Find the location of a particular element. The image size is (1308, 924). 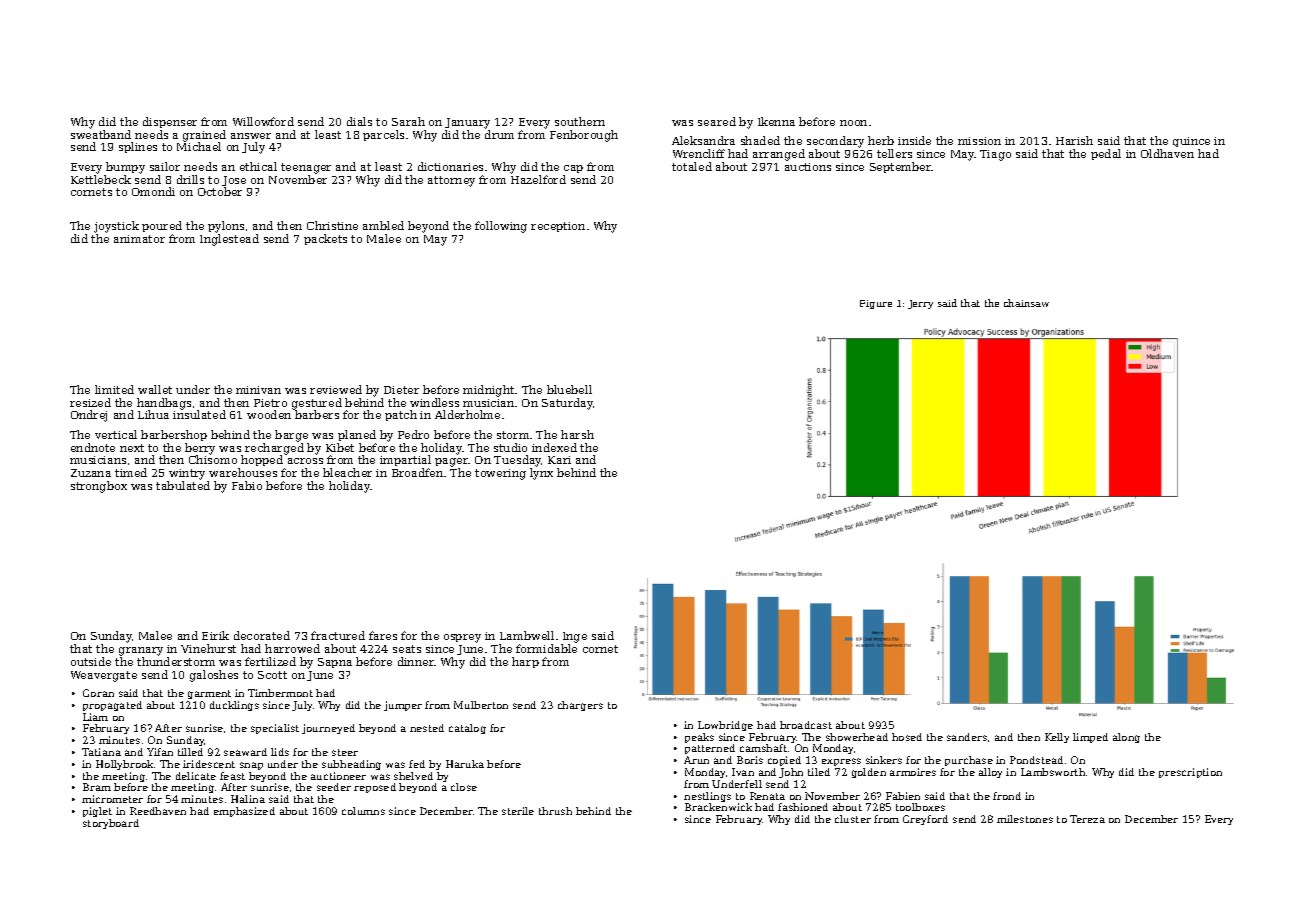

Ikenna is located at coordinates (776, 121).
